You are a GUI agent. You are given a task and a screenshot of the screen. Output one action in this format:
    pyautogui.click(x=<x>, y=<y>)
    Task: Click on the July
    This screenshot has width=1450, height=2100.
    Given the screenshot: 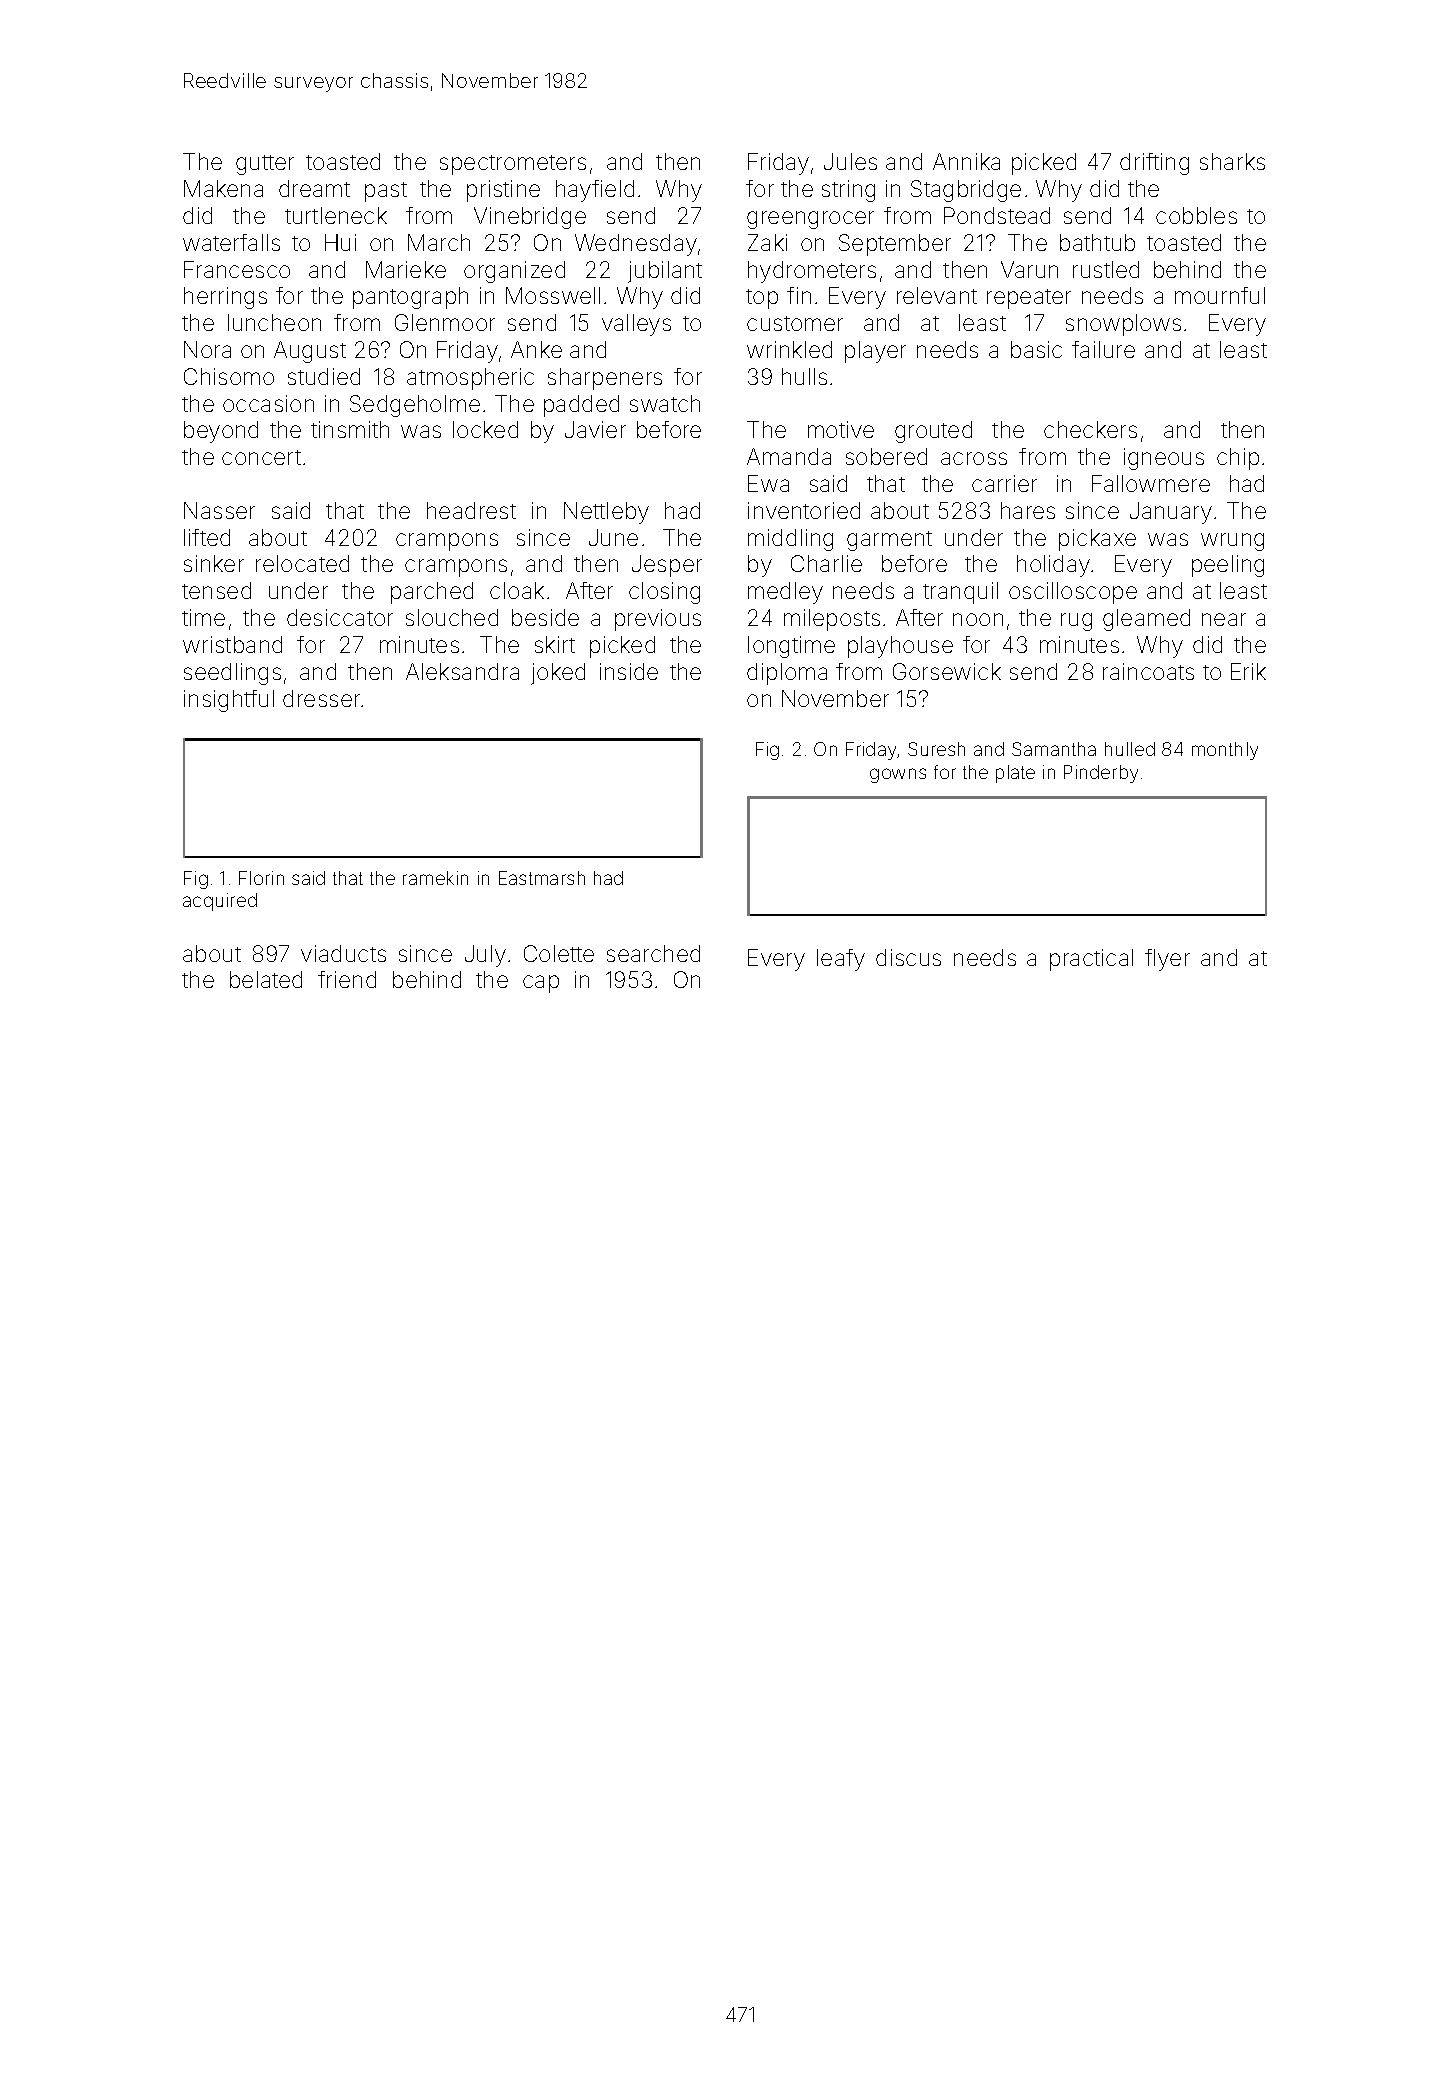 What is the action you would take?
    pyautogui.click(x=485, y=956)
